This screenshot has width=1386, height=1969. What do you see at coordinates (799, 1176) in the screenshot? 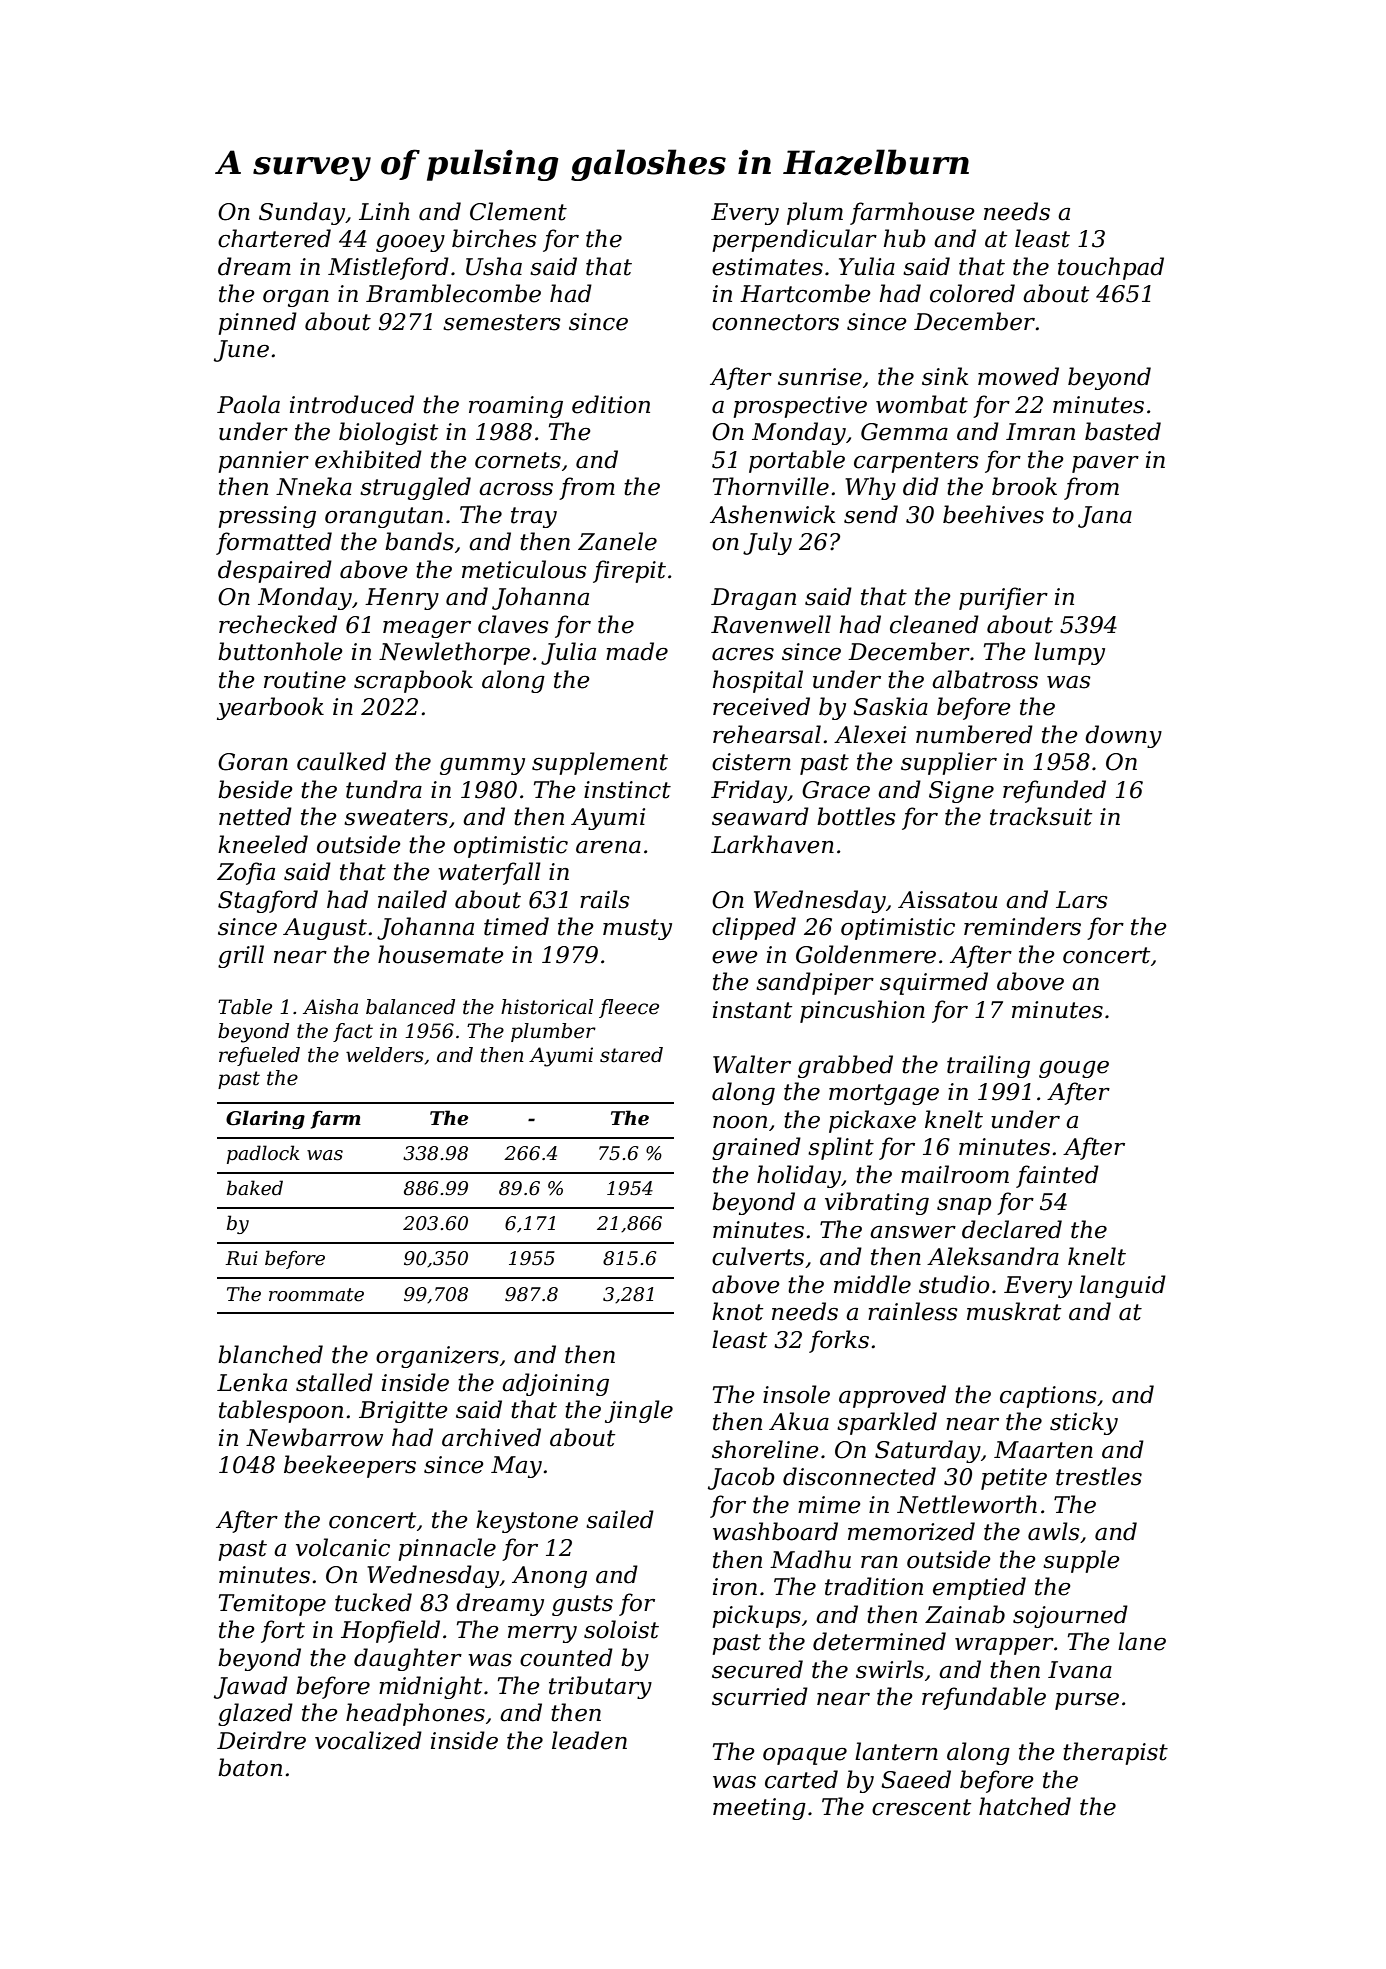
I see `holiday` at bounding box center [799, 1176].
